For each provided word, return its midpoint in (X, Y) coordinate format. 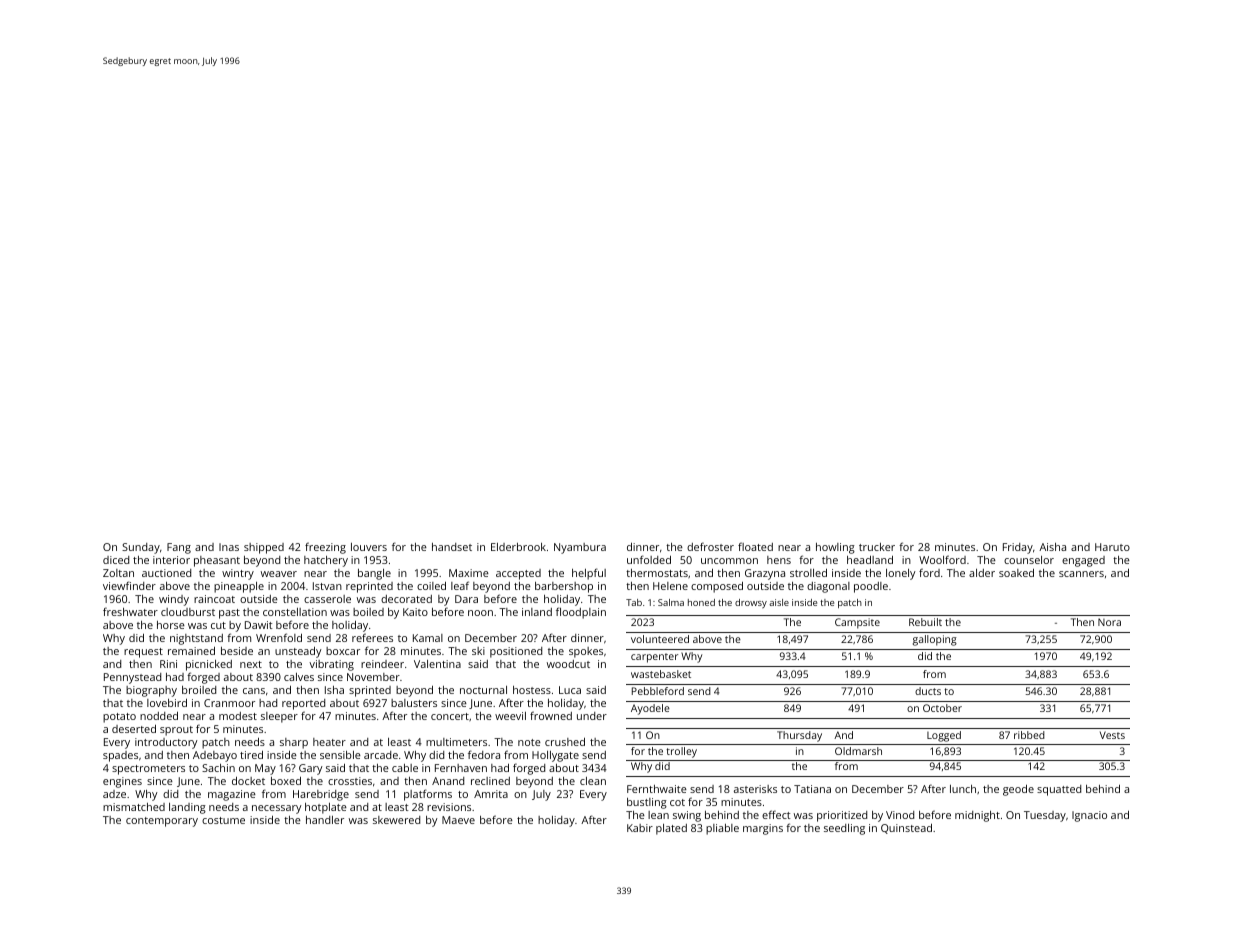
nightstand (196, 639)
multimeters (456, 742)
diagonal (828, 587)
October (942, 708)
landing (187, 808)
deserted (134, 728)
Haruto (1112, 547)
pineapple (239, 587)
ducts (928, 691)
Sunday (141, 548)
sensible (340, 755)
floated (755, 546)
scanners (1081, 574)
